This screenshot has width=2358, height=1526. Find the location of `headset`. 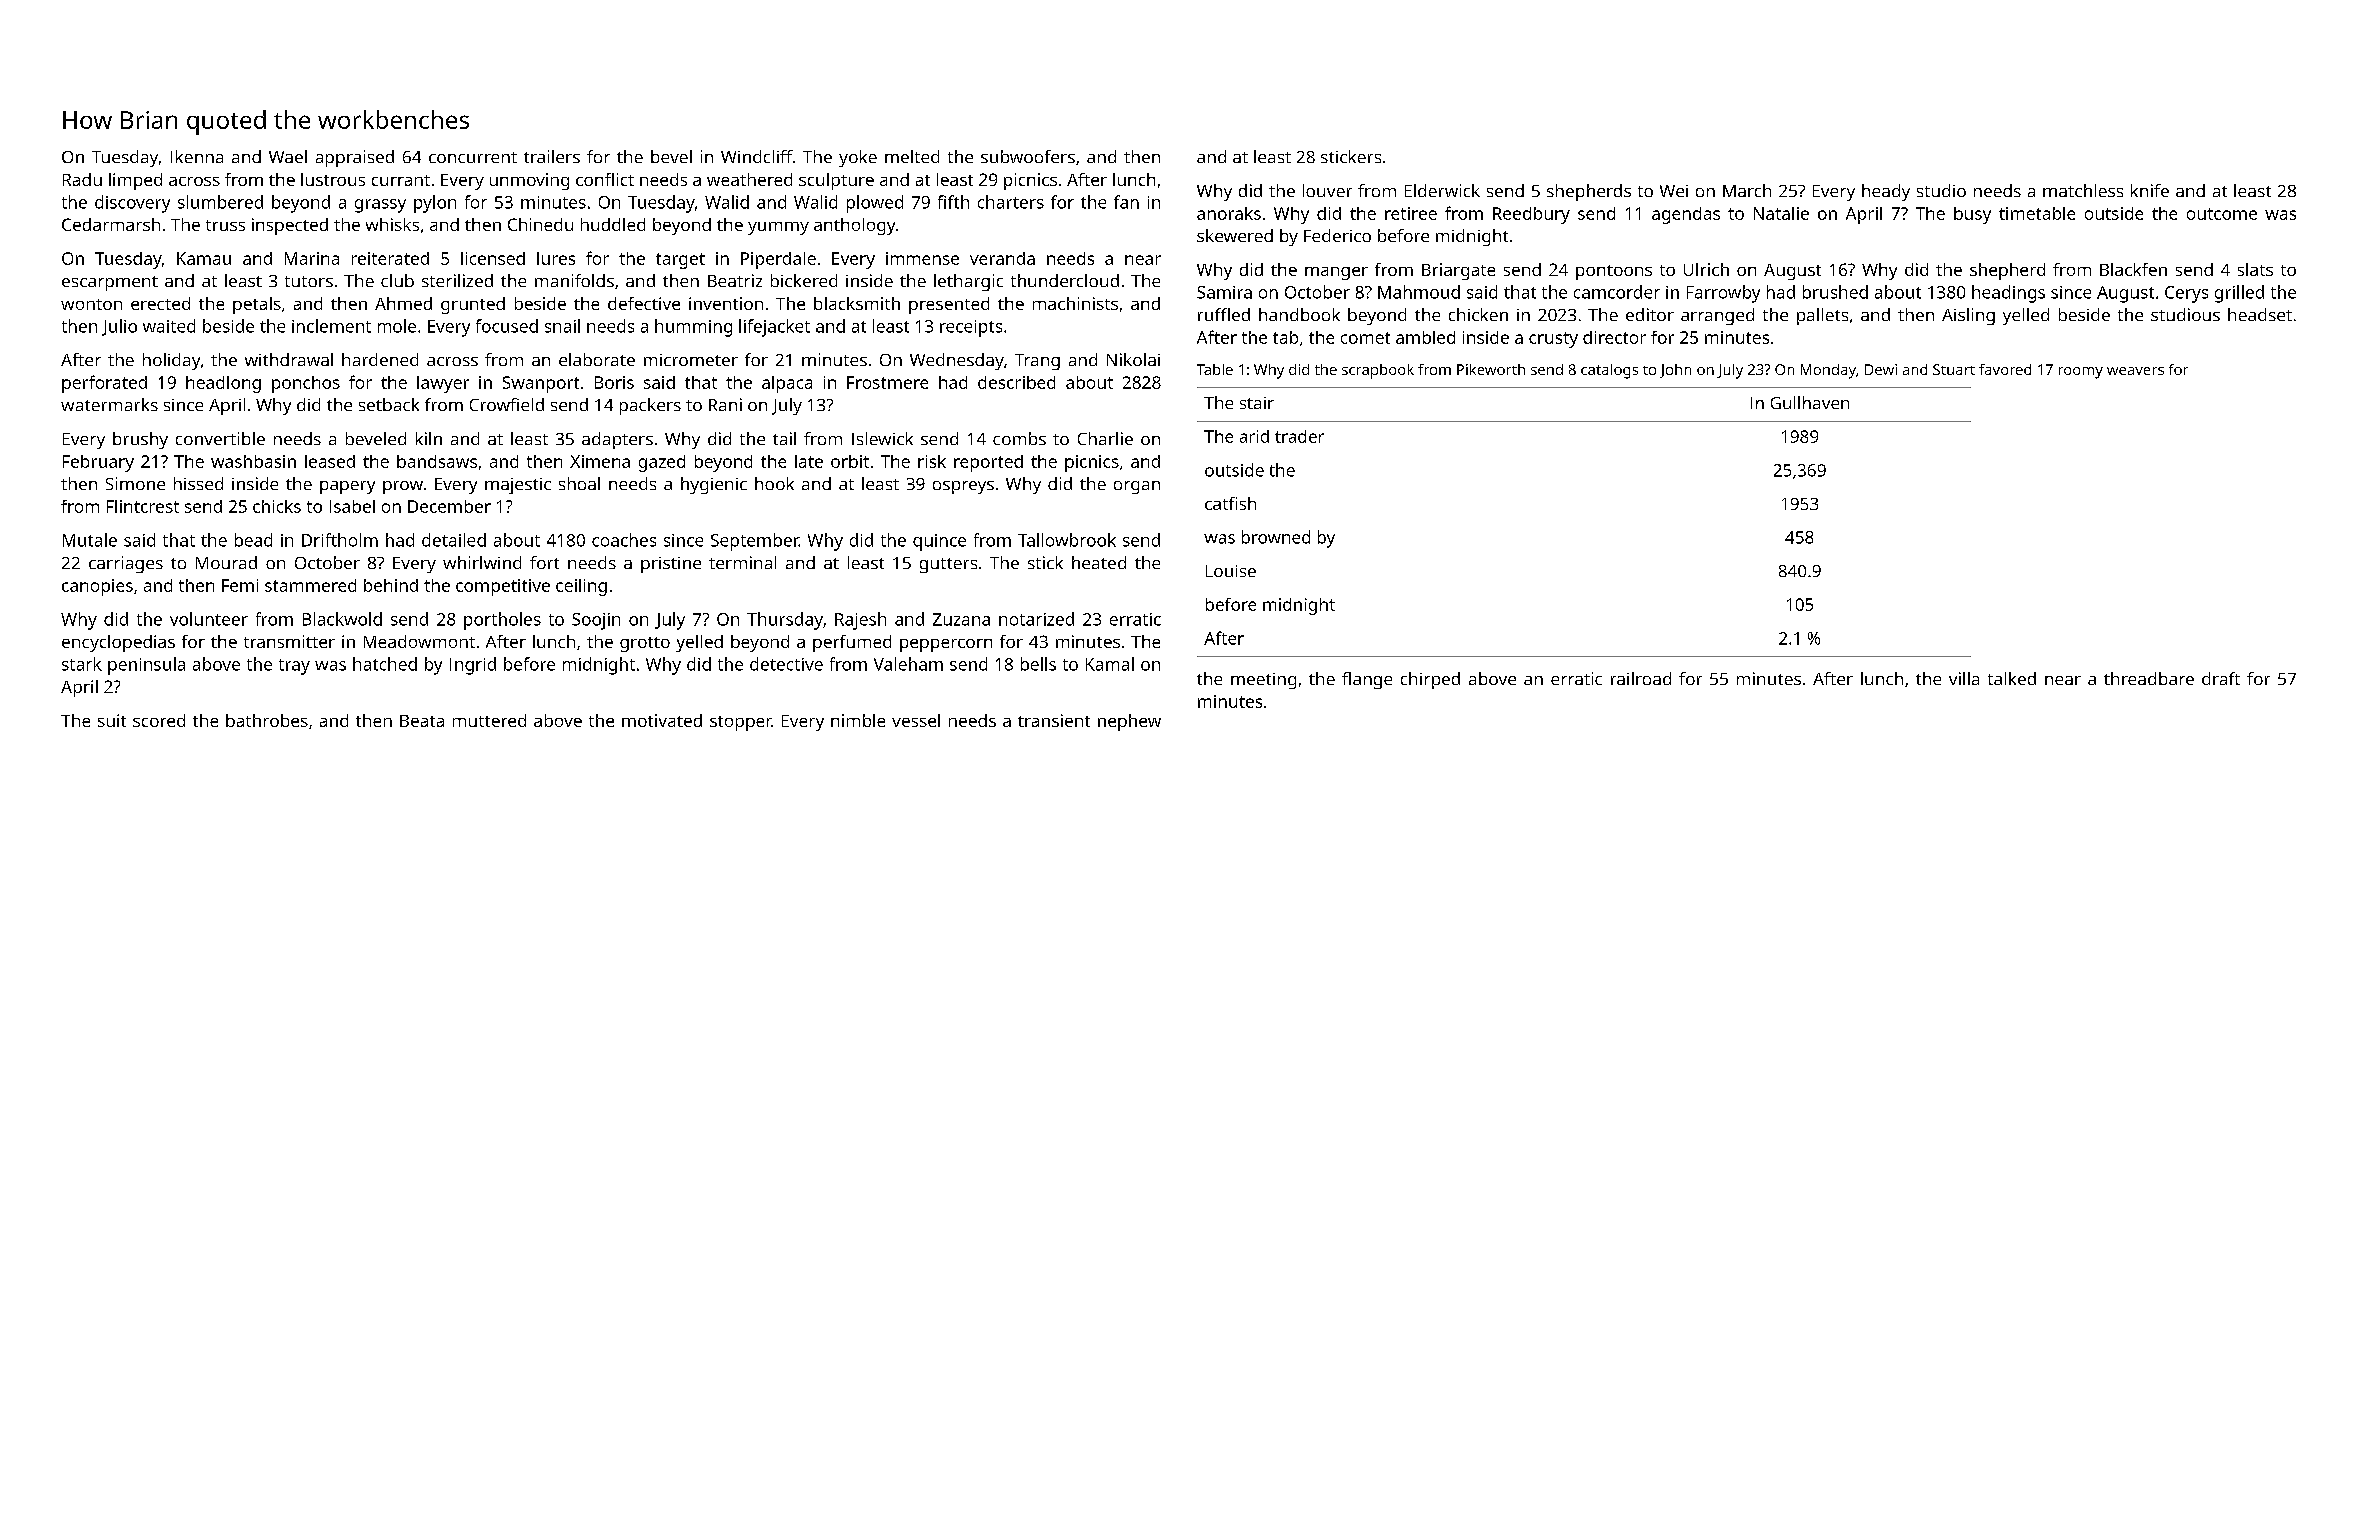

headset is located at coordinates (2260, 314).
